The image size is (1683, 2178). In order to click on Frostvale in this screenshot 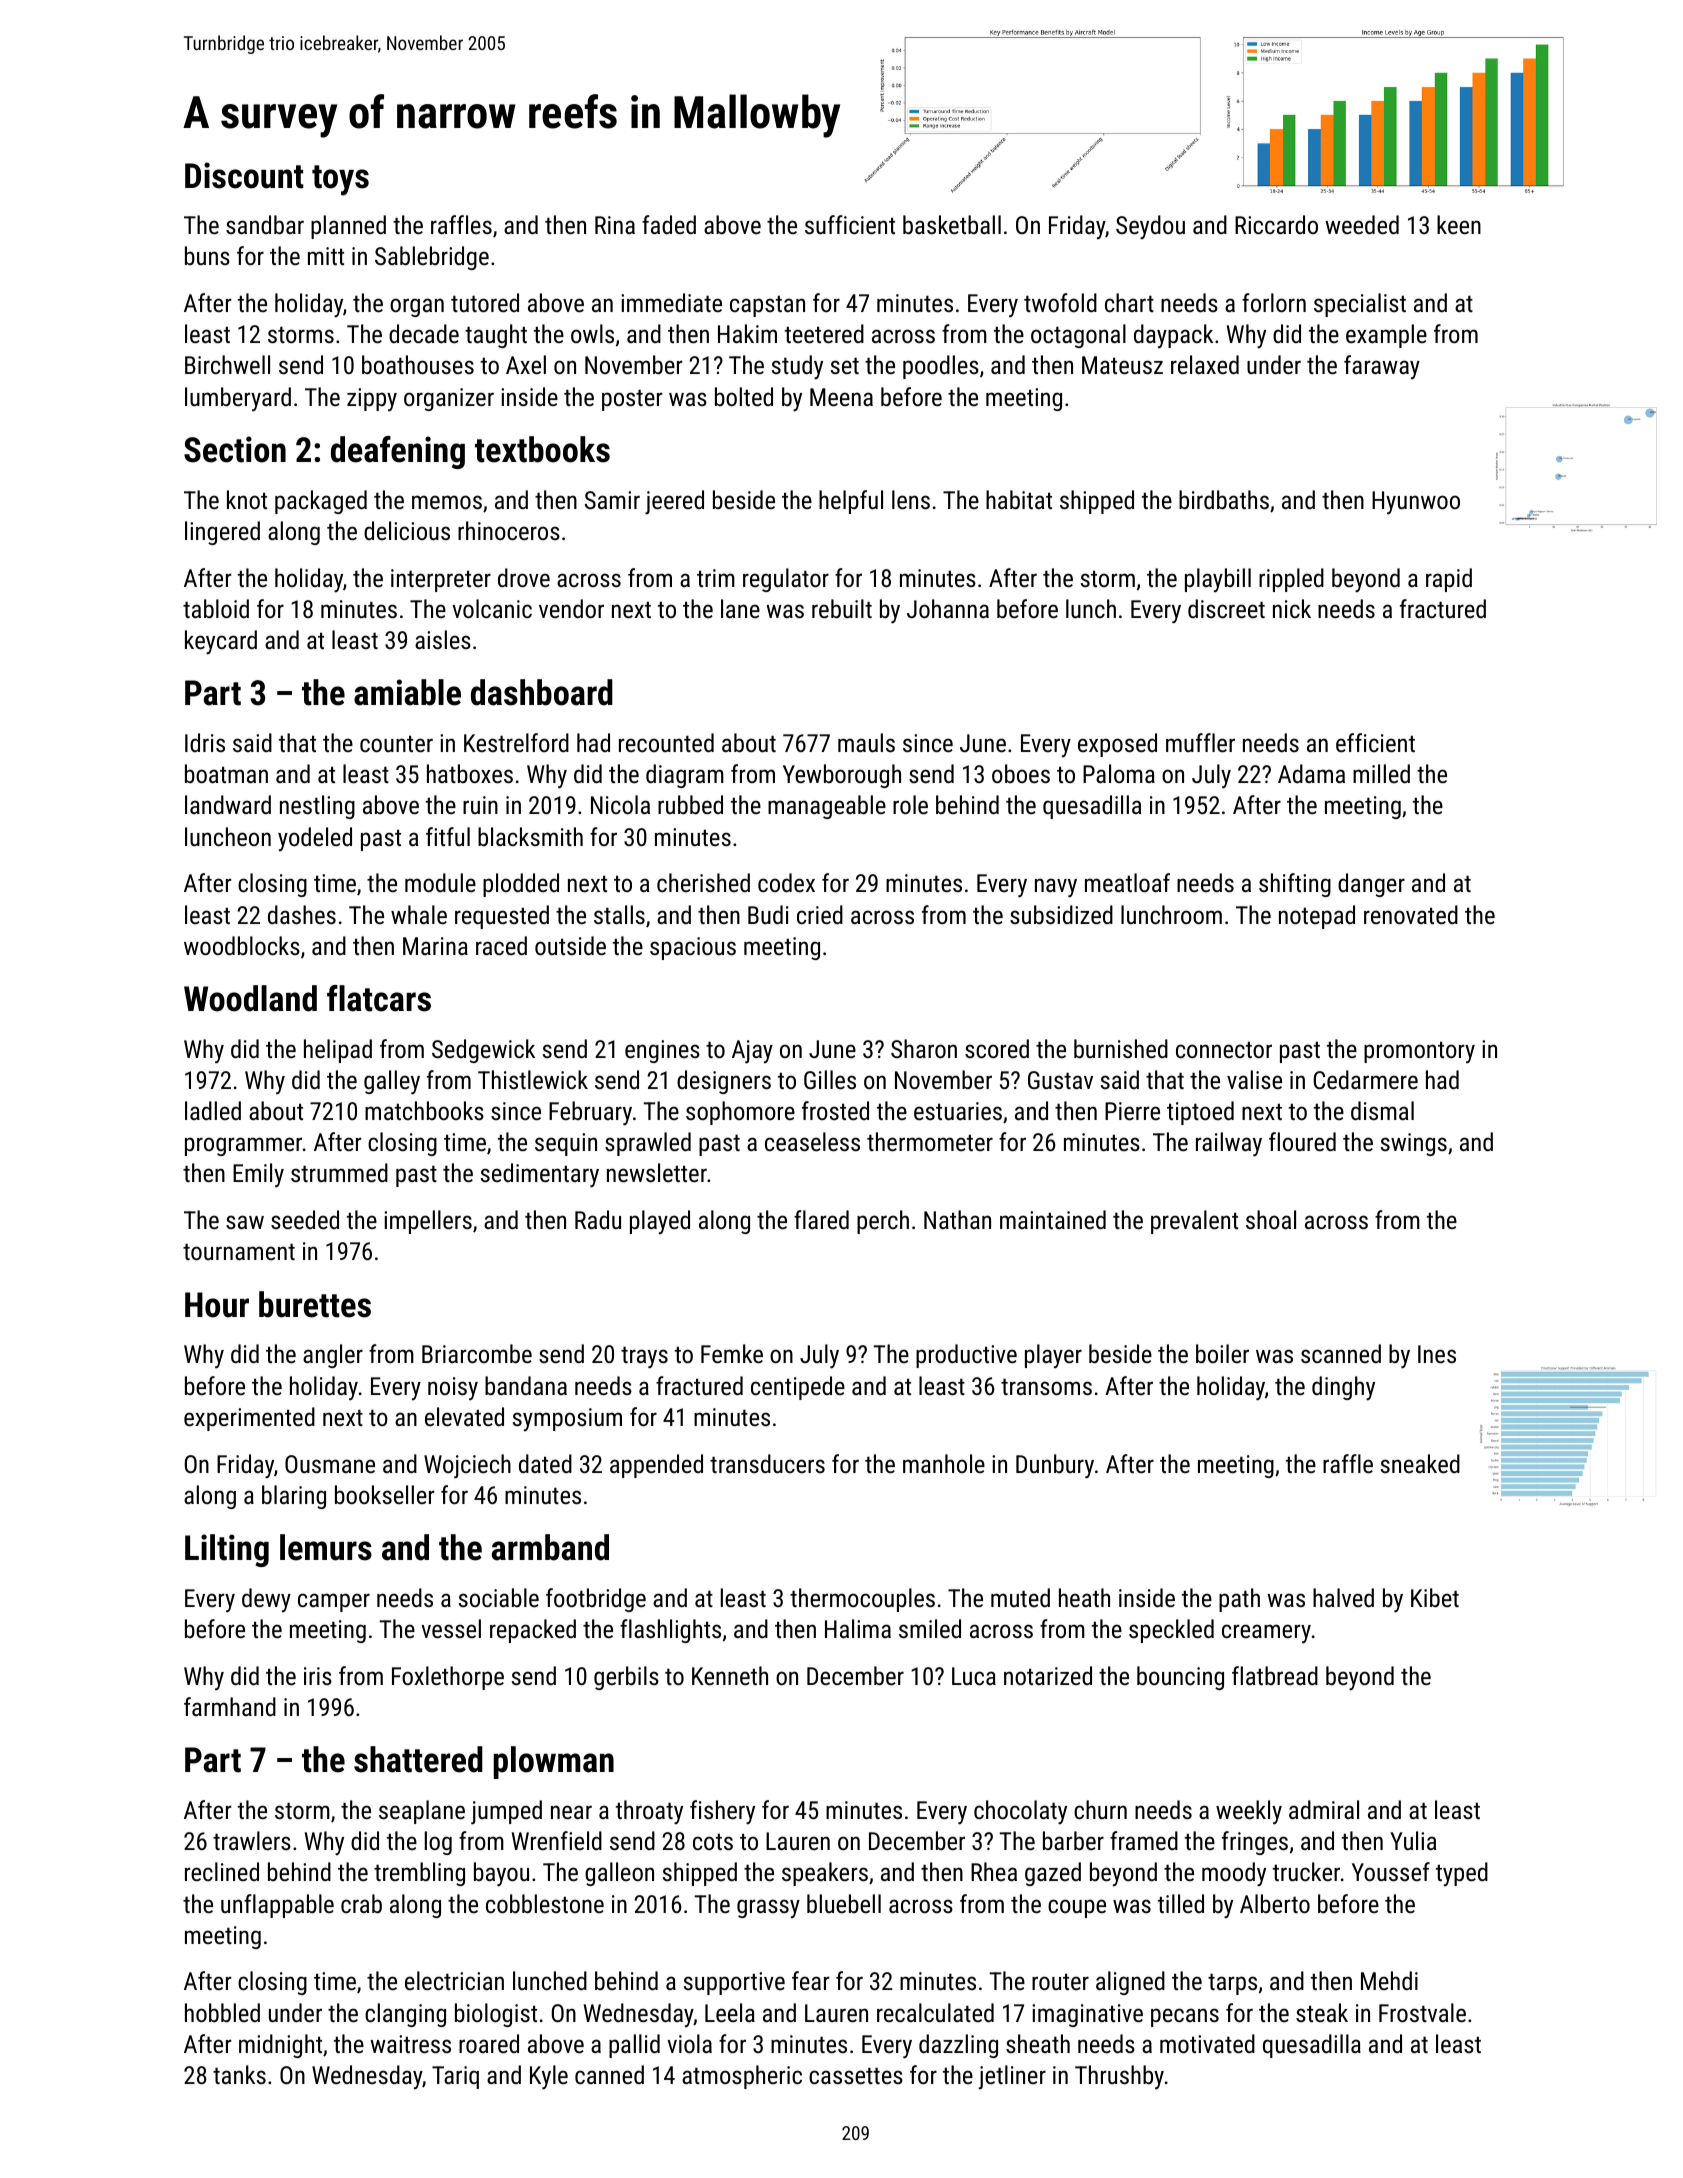, I will do `click(1422, 2012)`.
